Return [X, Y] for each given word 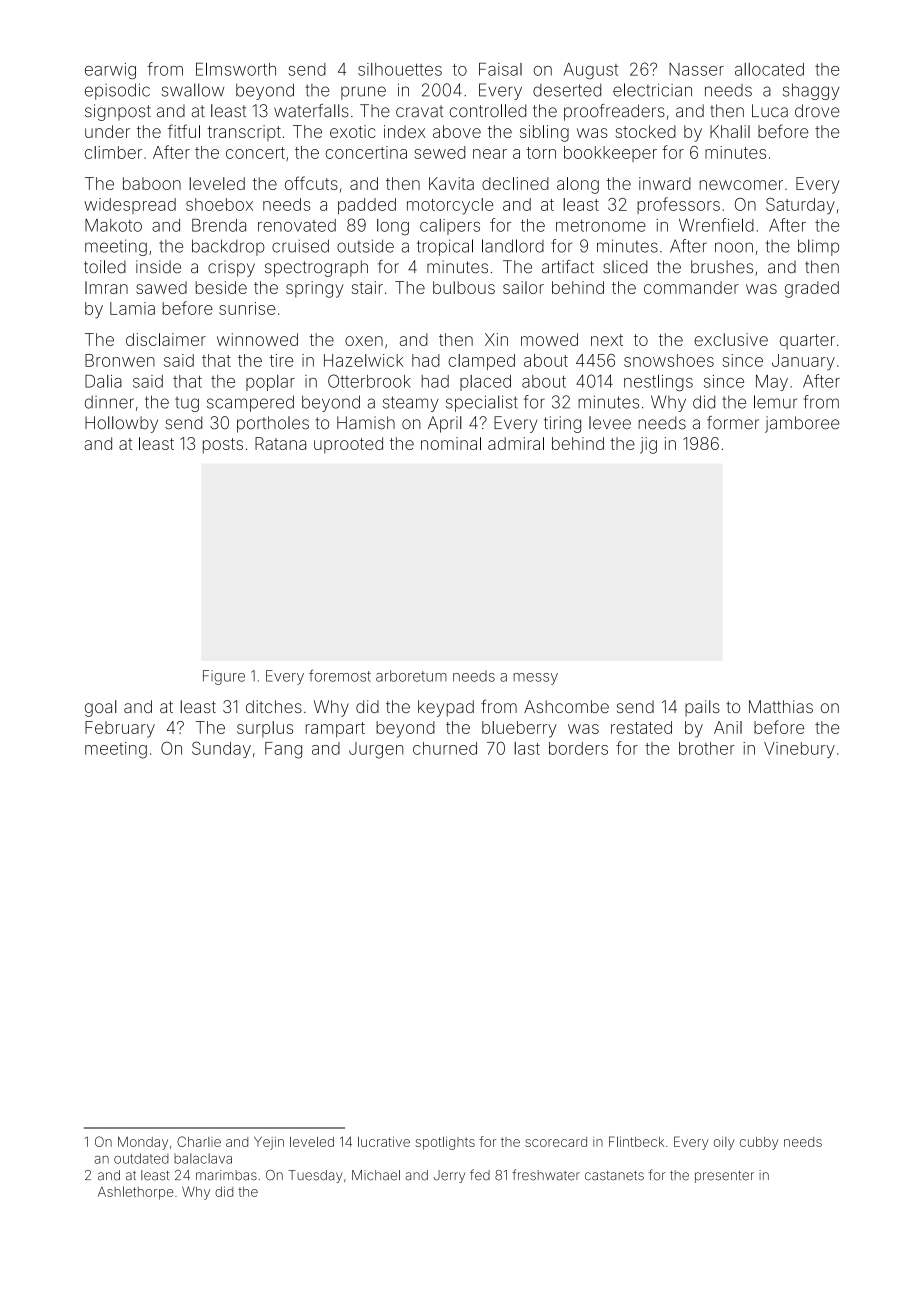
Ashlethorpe [136, 1193]
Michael [376, 1175]
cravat [419, 111]
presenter [724, 1177]
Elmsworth [236, 69]
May [772, 383]
